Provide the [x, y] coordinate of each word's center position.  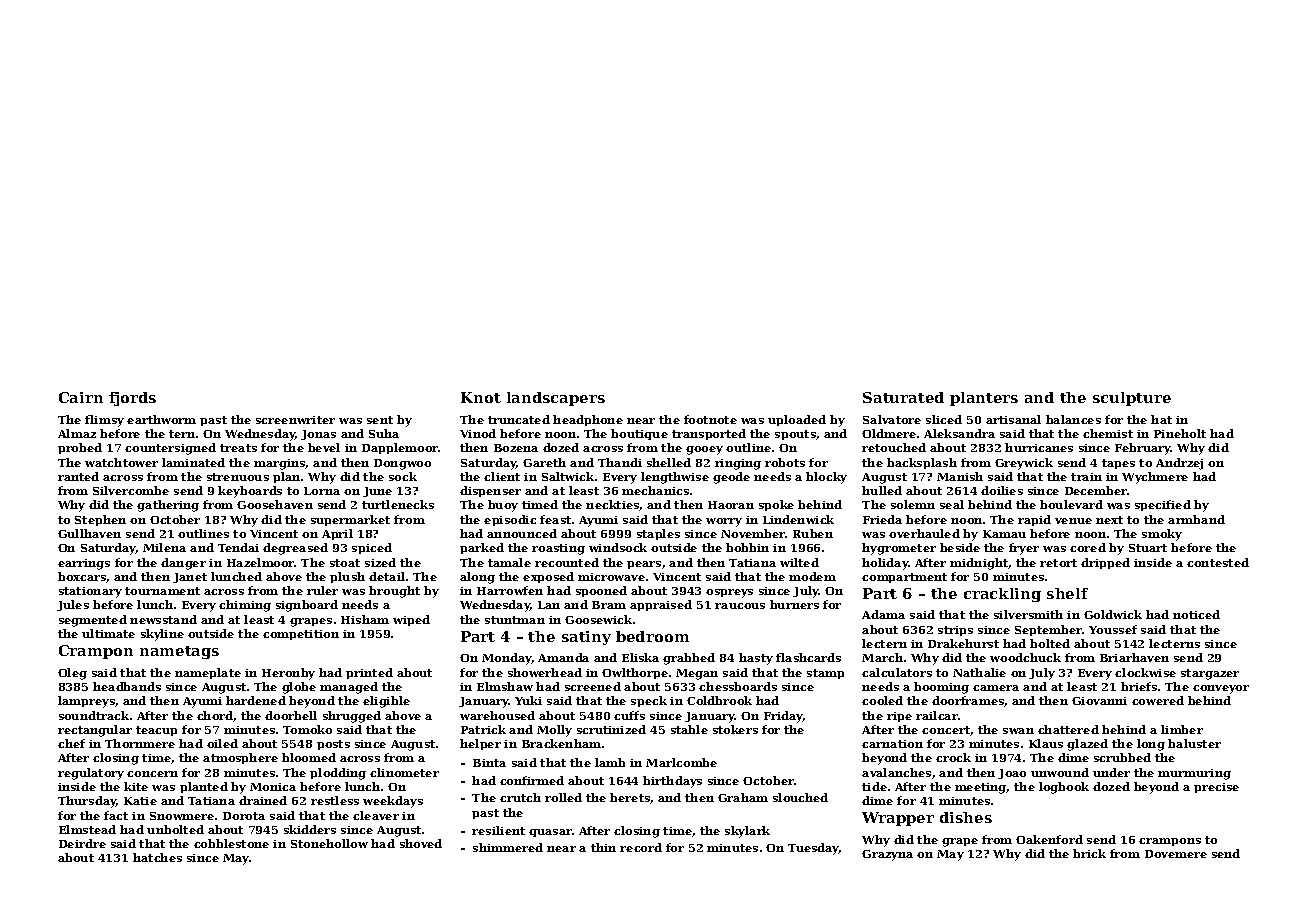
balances [1073, 419]
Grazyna [887, 855]
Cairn [81, 397]
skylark [747, 832]
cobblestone [231, 843]
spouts [795, 435]
